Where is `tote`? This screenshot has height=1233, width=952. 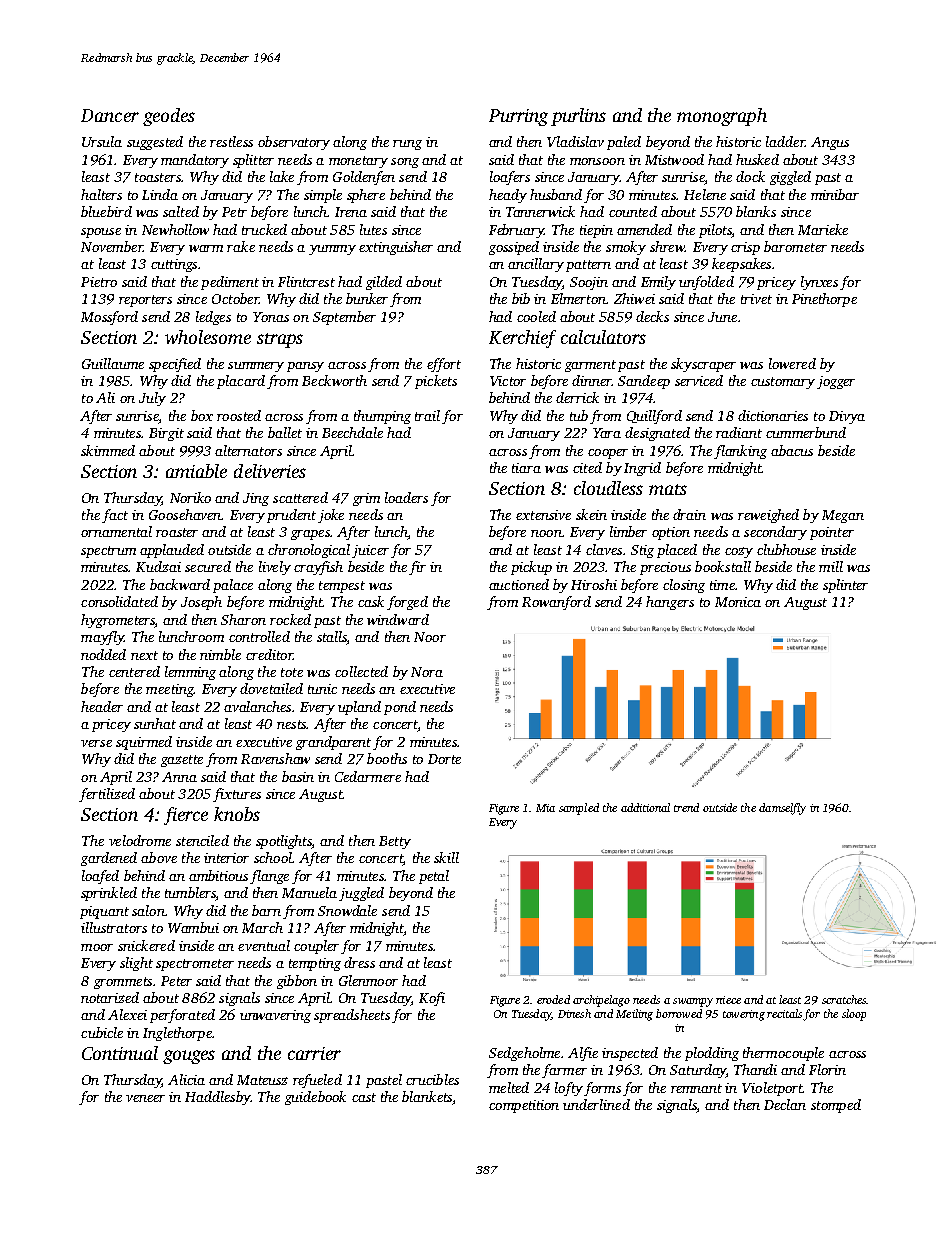
tote is located at coordinates (292, 672).
